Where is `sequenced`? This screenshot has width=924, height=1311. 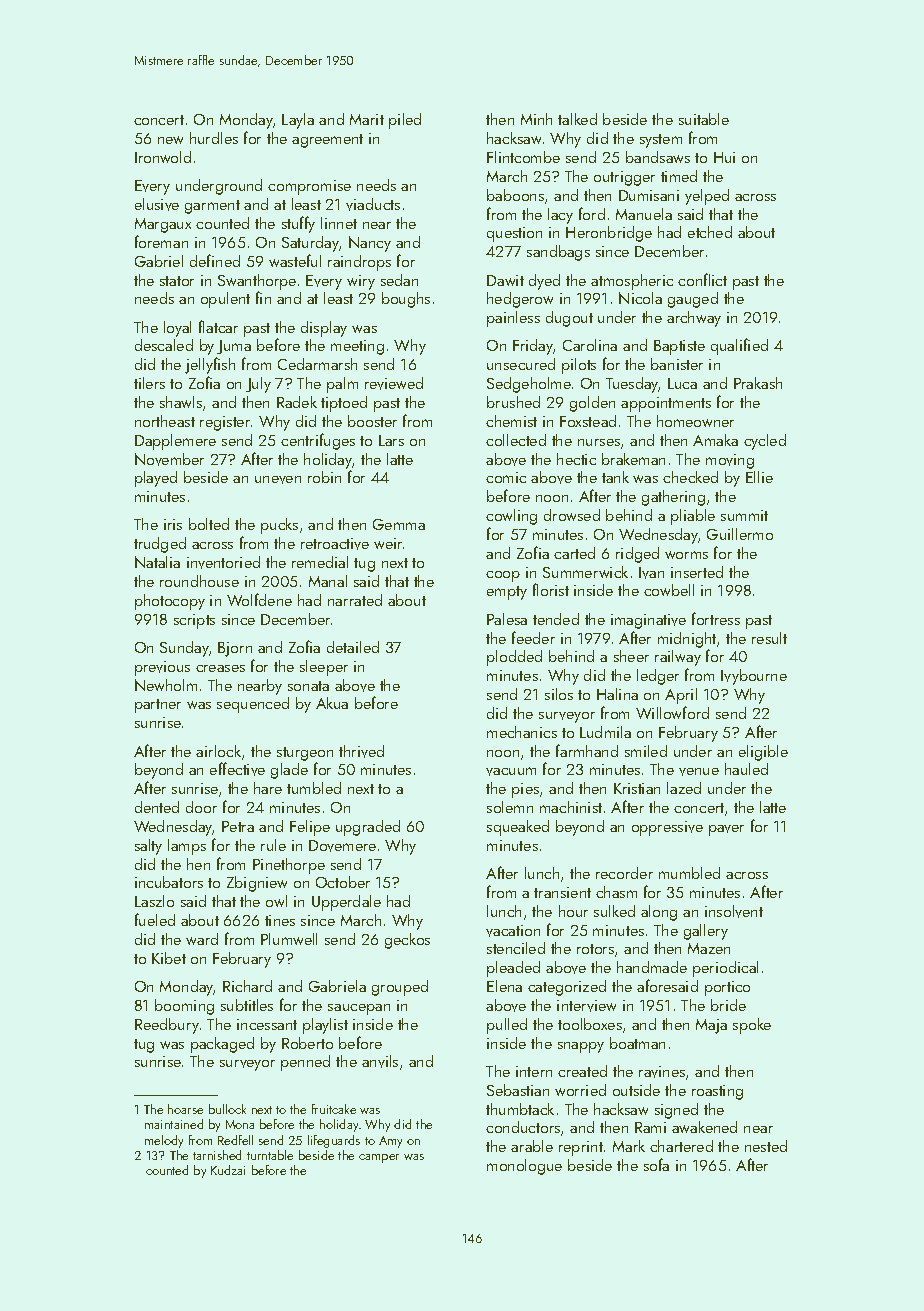 sequenced is located at coordinates (253, 705).
